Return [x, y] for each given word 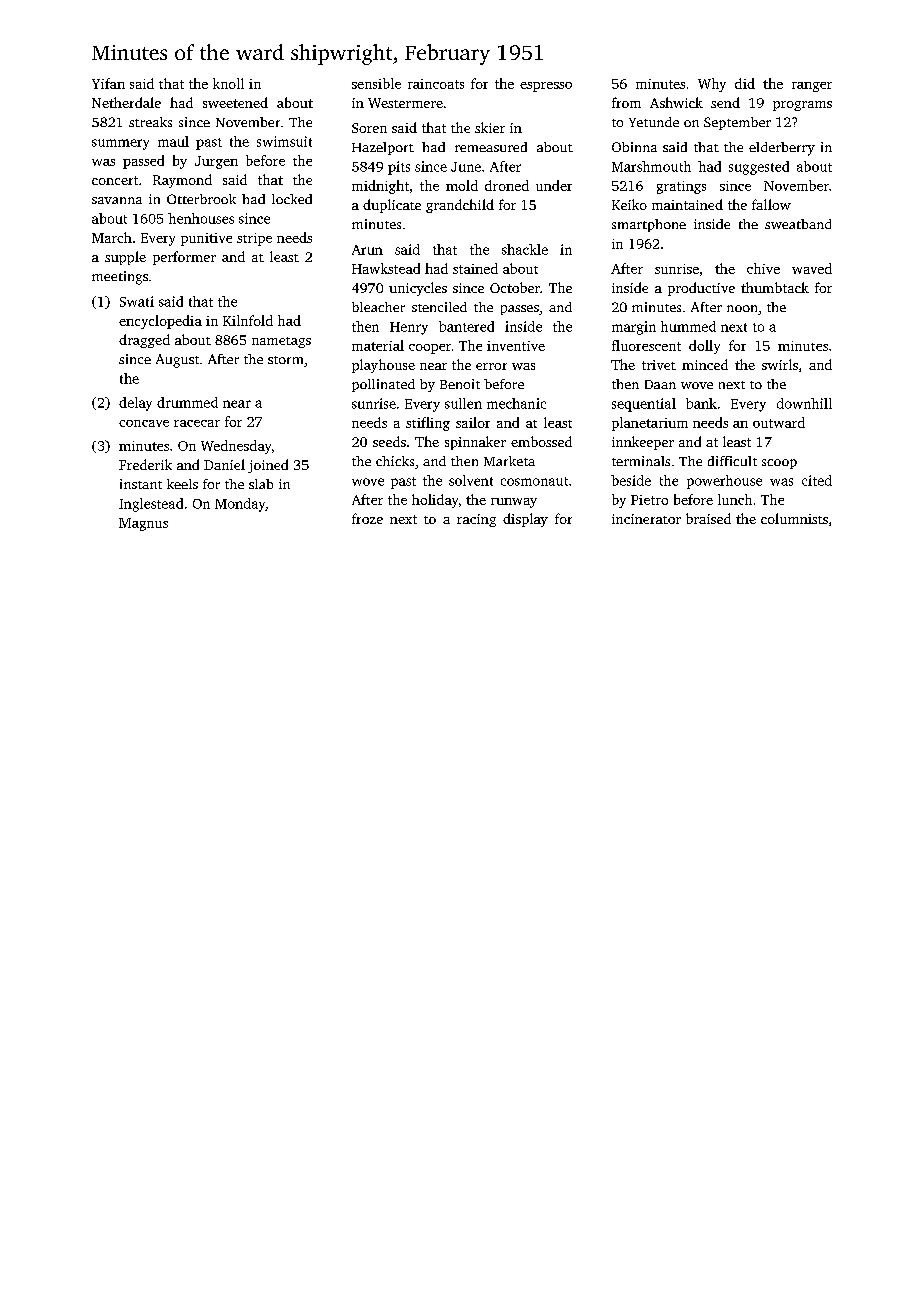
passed [143, 162]
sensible [376, 83]
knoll [228, 83]
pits [399, 168]
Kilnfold [248, 320]
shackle [525, 249]
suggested [759, 168]
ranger [812, 87]
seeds [389, 441]
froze [367, 518]
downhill [804, 403]
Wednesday [236, 447]
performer [184, 258]
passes [520, 310]
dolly [704, 347]
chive [763, 268]
